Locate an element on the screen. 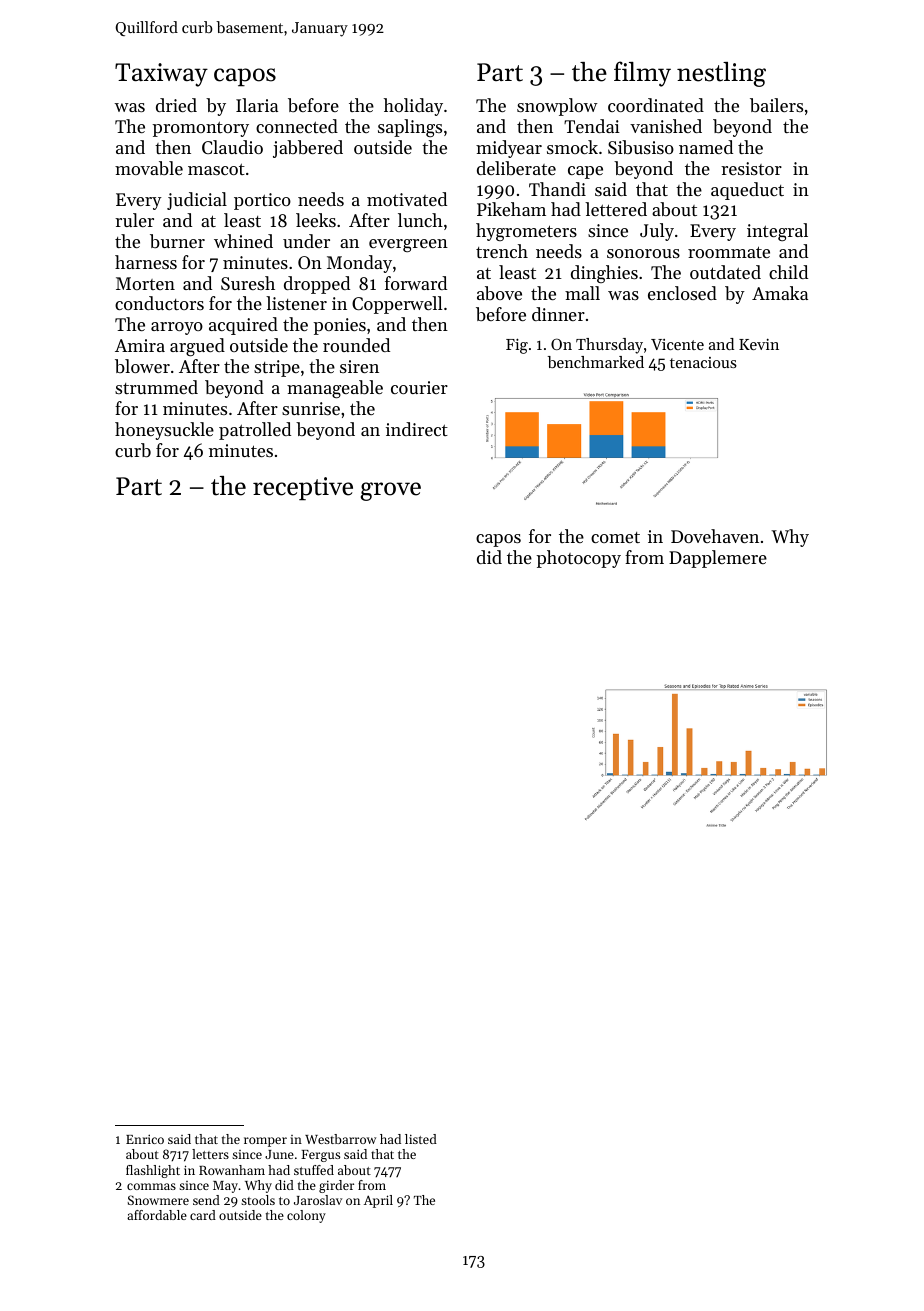  holiday is located at coordinates (413, 107).
